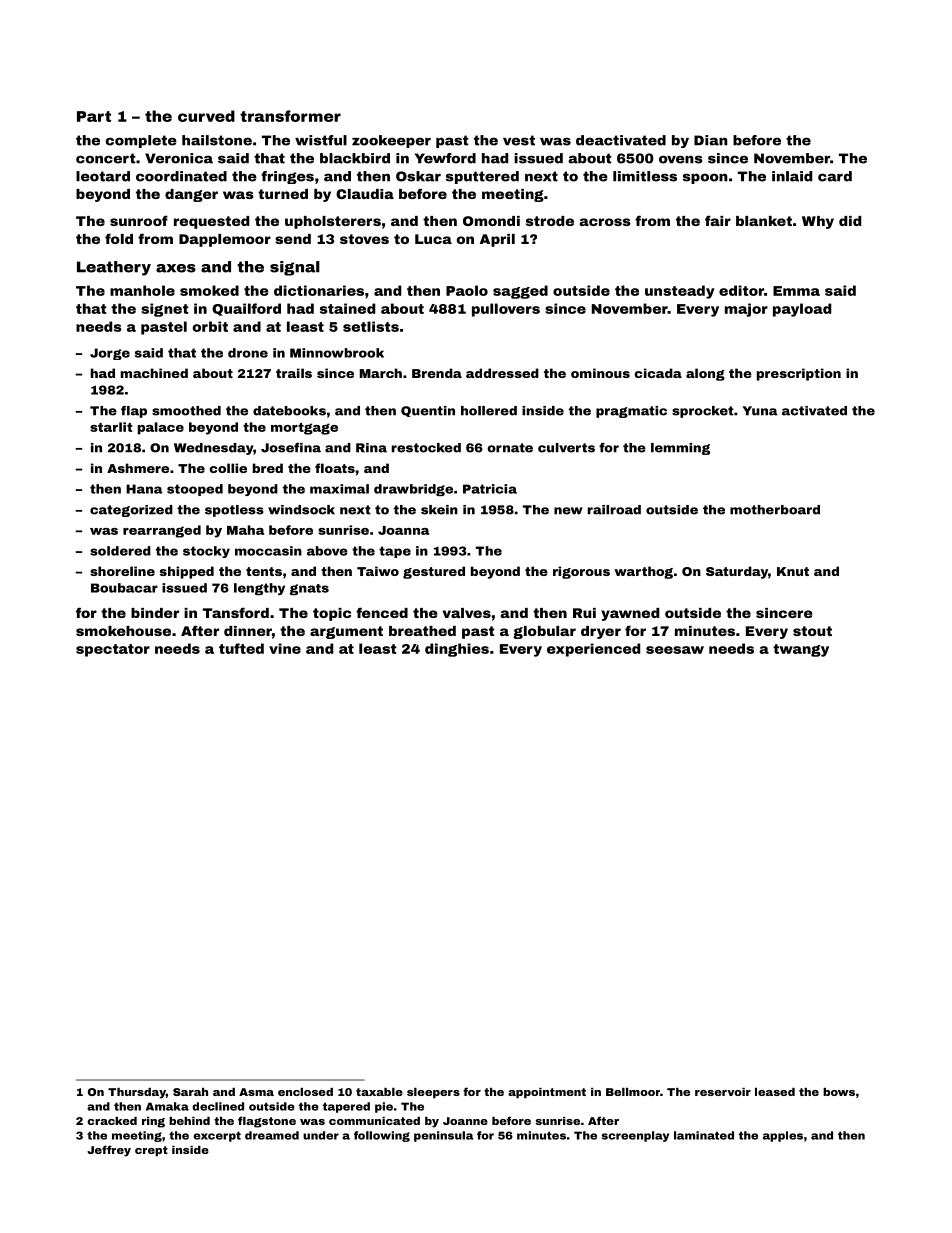 Image resolution: width=952 pixels, height=1233 pixels. Describe the element at coordinates (290, 116) in the image. I see `transformer` at that location.
